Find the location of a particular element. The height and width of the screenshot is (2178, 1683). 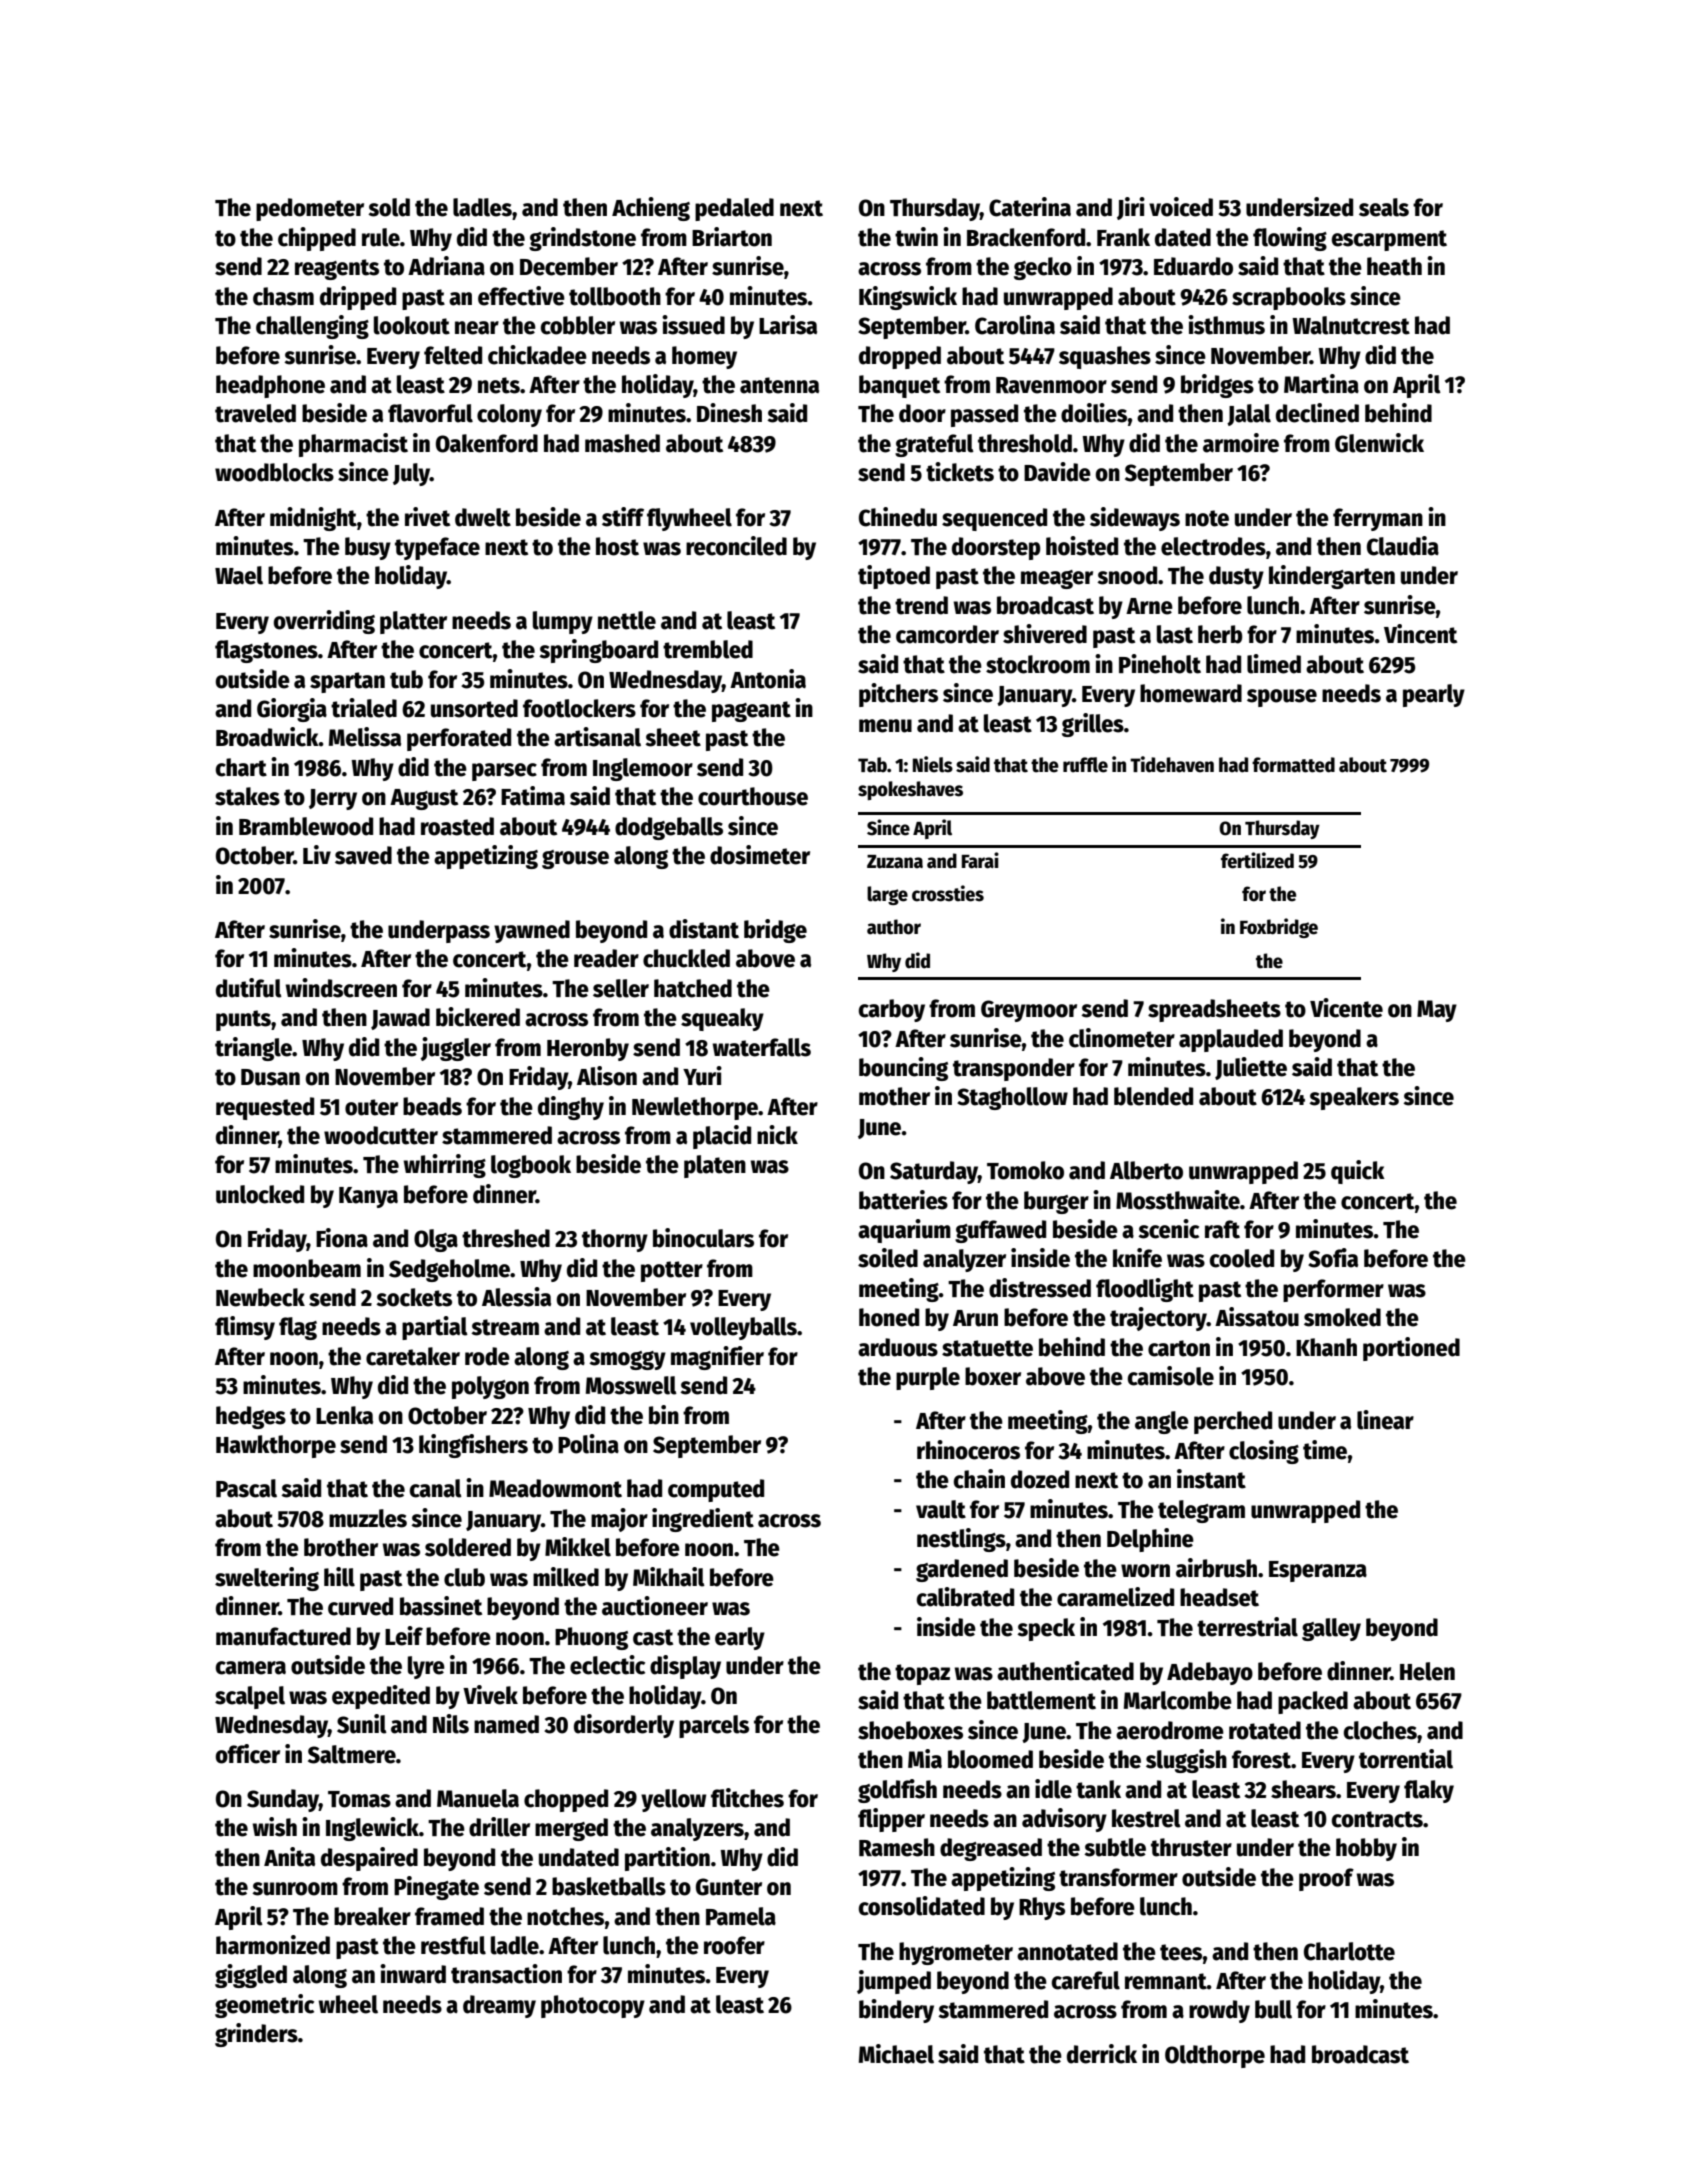

time is located at coordinates (1325, 1450).
